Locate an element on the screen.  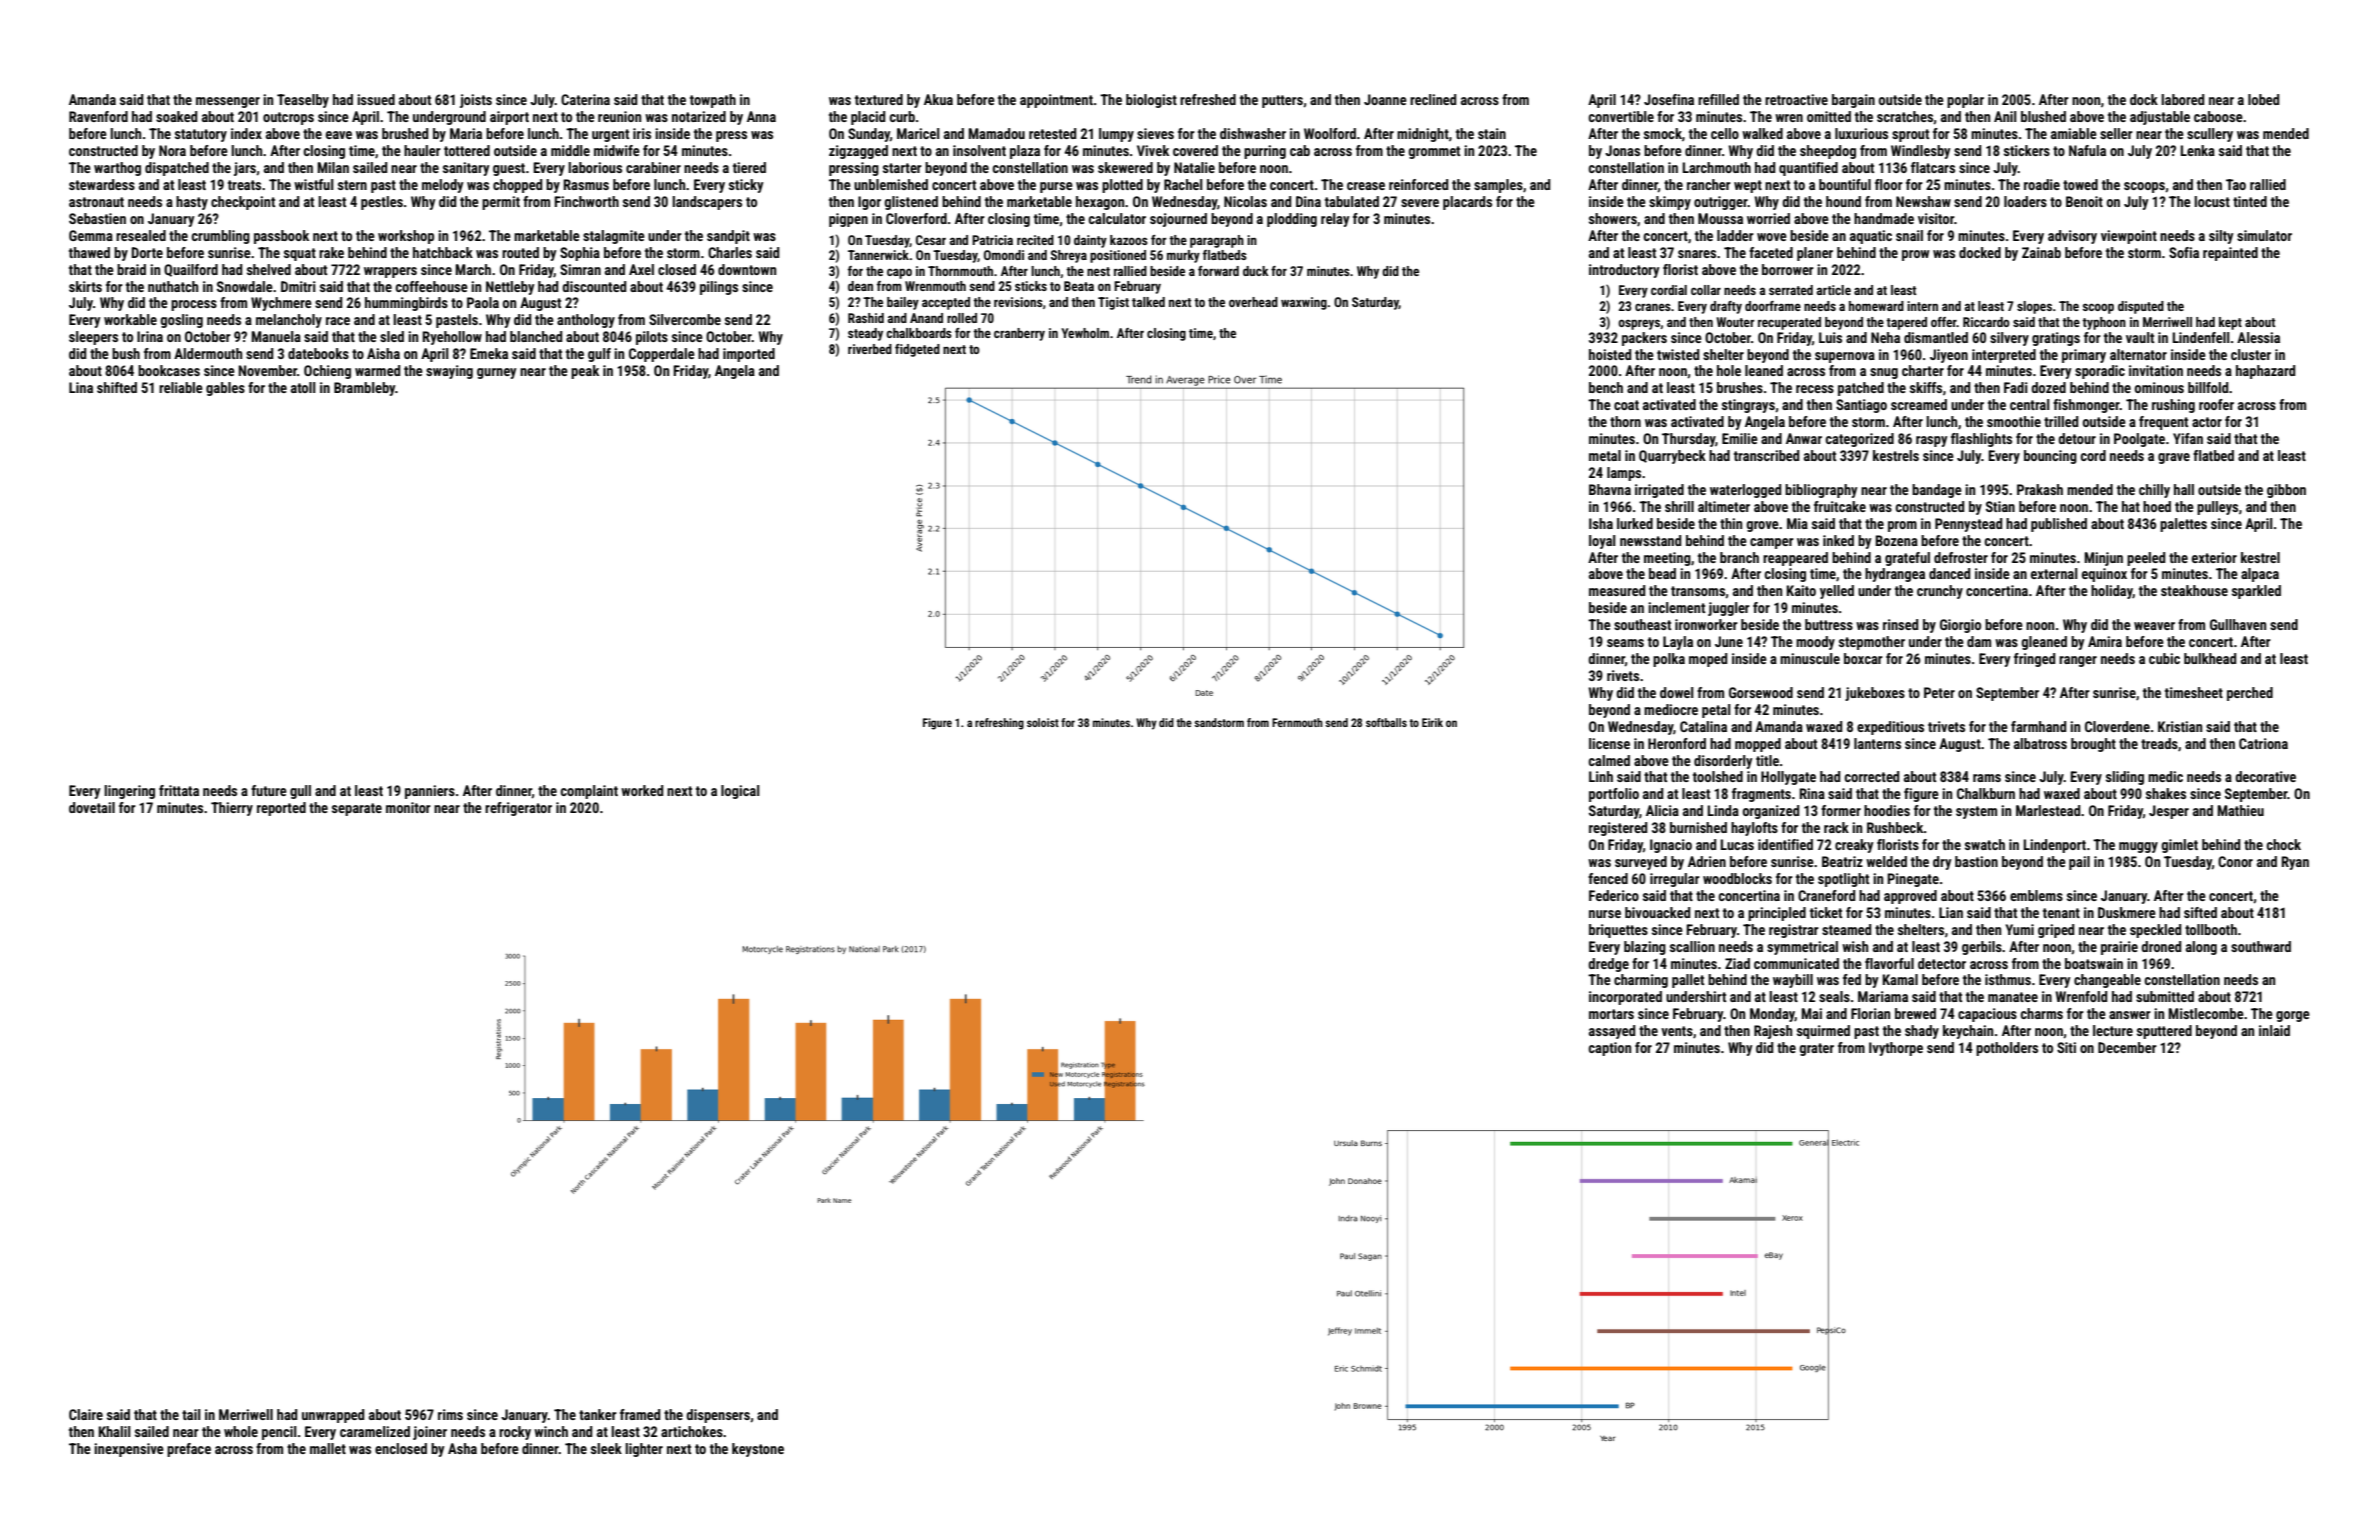
inlaid is located at coordinates (2274, 1030).
